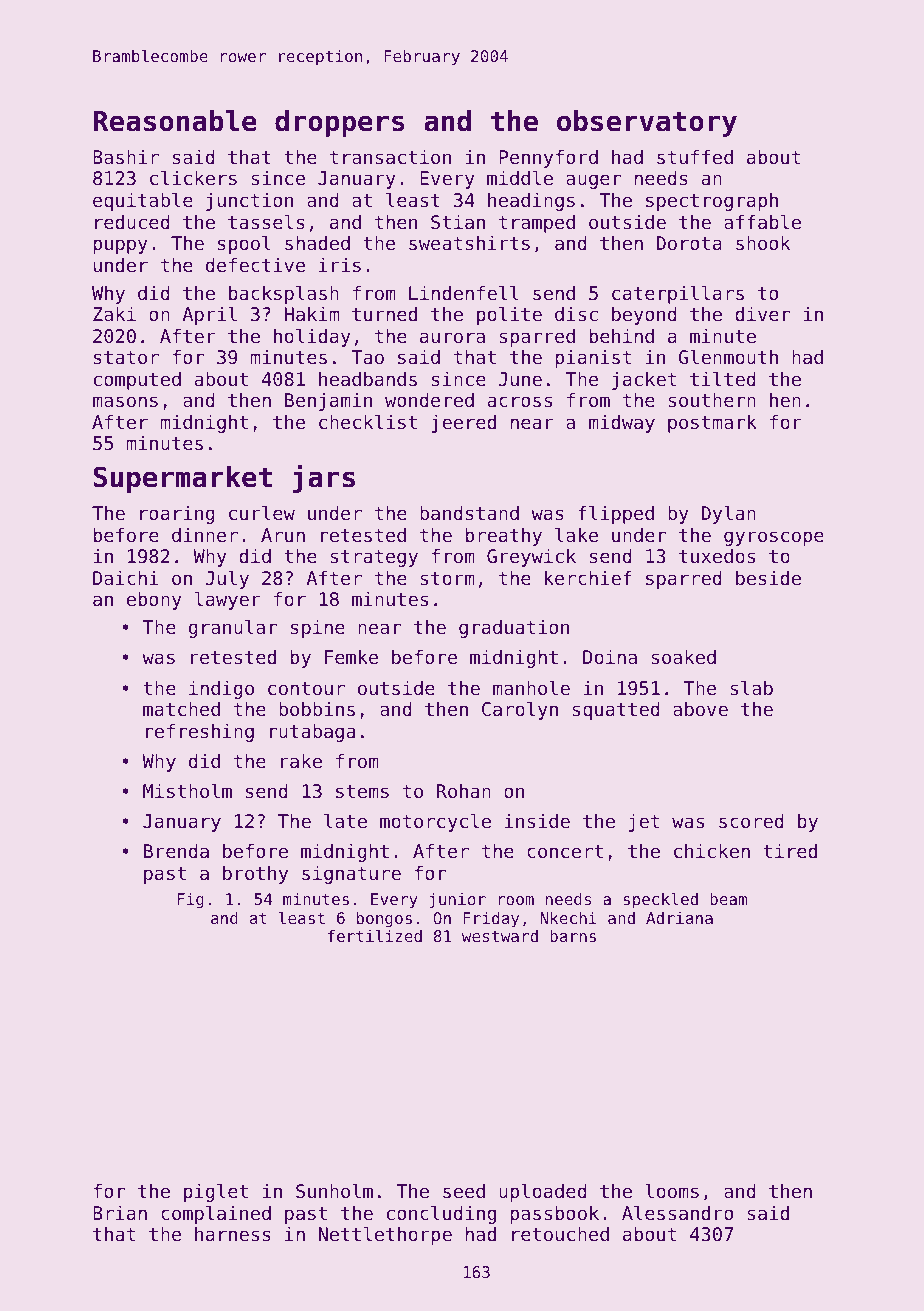 This screenshot has height=1311, width=924. Describe the element at coordinates (695, 157) in the screenshot. I see `stuffed` at that location.
